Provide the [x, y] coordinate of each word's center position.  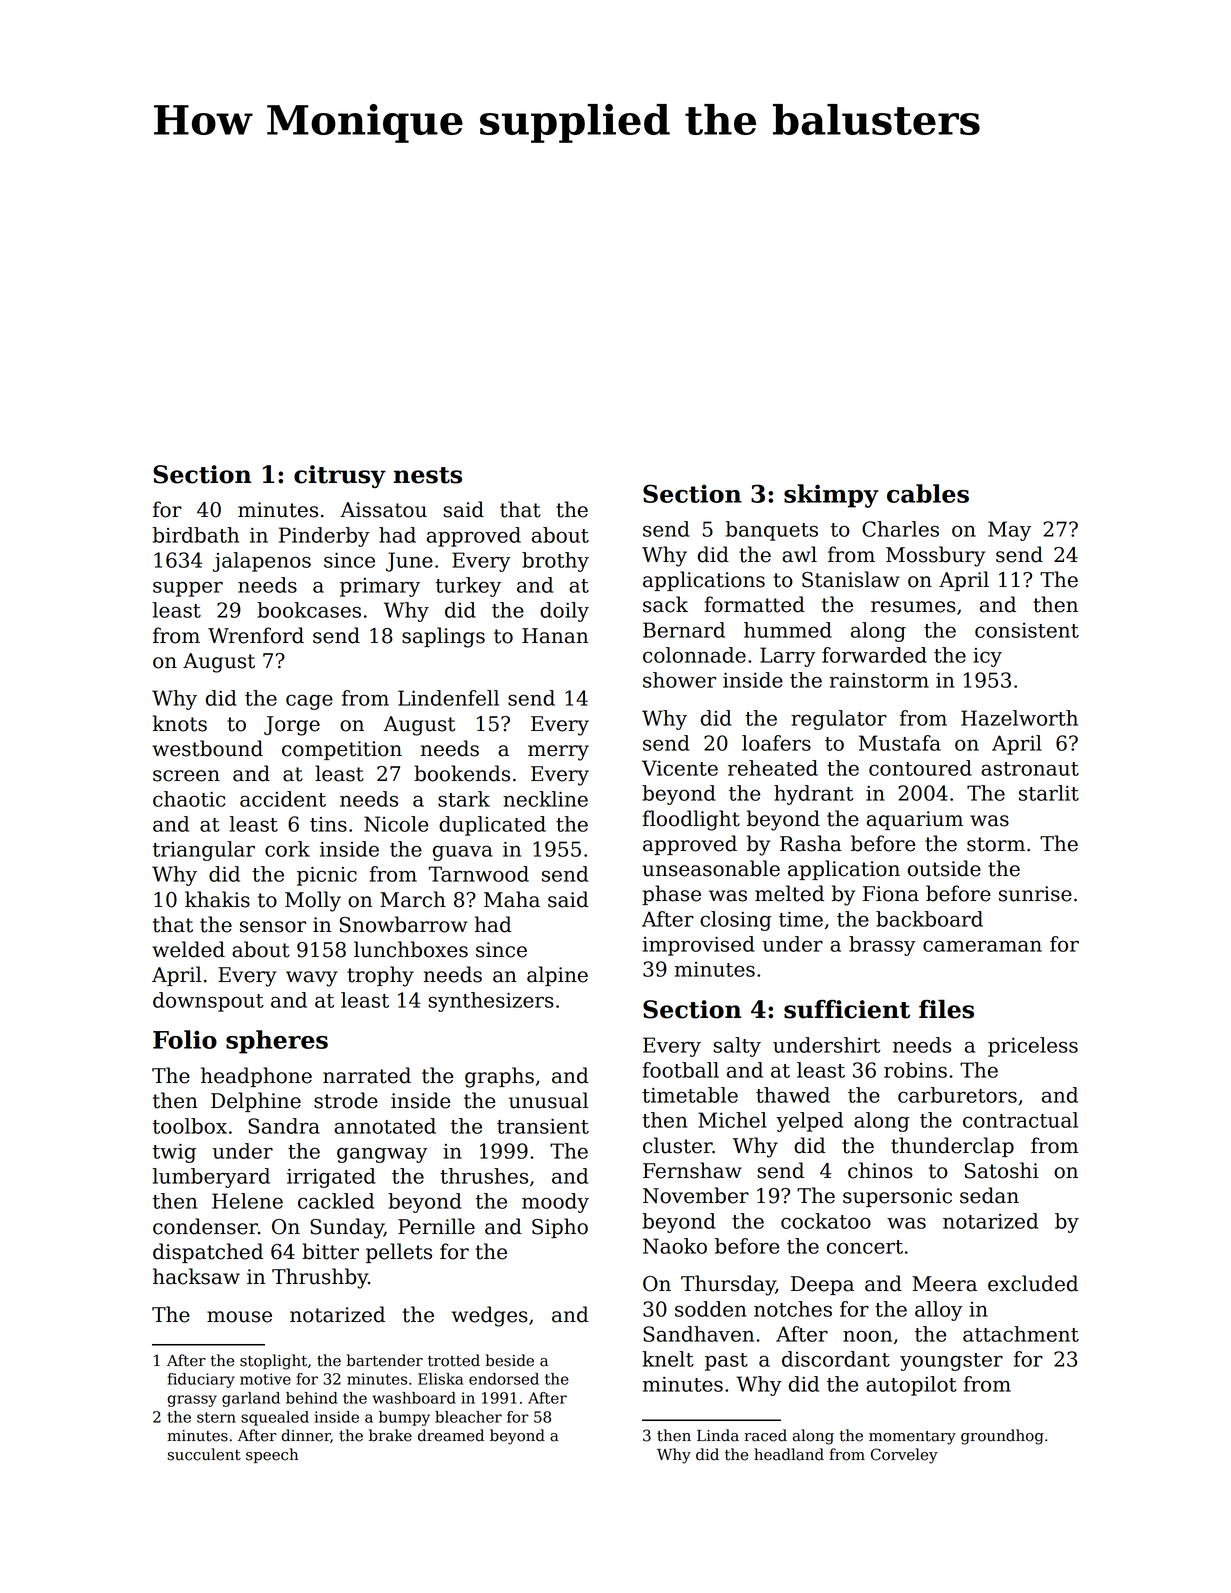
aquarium [915, 820]
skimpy [831, 496]
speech [272, 1455]
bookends [462, 773]
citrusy [340, 476]
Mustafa [900, 743]
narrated [367, 1075]
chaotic [189, 799]
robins [915, 1070]
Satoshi [1002, 1170]
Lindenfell [448, 698]
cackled [336, 1201]
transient [543, 1126]
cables [928, 493]
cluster [677, 1145]
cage [309, 702]
